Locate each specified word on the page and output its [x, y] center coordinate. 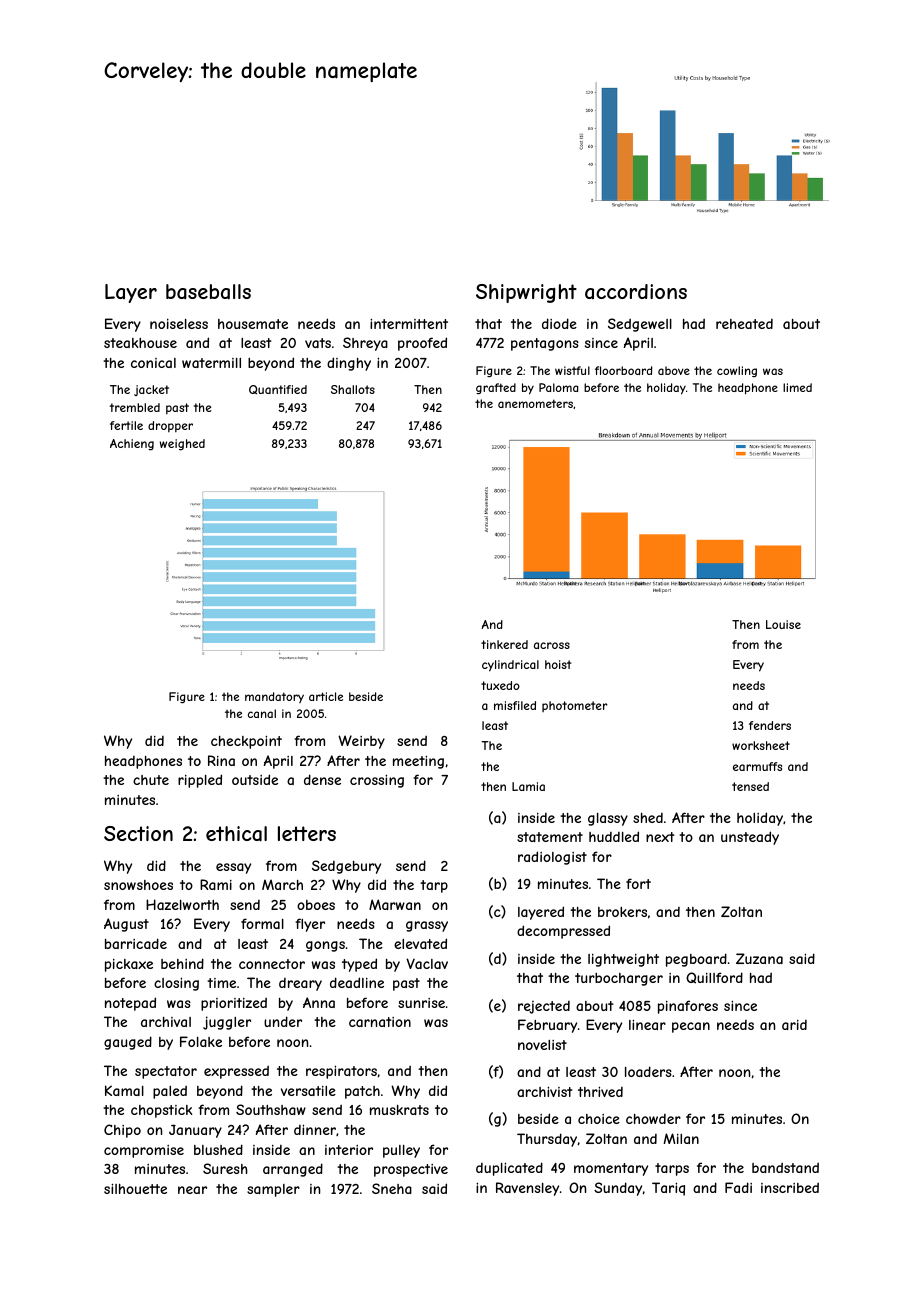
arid [794, 1025]
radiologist [552, 858]
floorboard [623, 370]
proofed [422, 344]
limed [797, 387]
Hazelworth [182, 904]
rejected [544, 1007]
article [326, 696]
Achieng [132, 445]
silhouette [135, 1188]
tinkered [504, 644]
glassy [608, 819]
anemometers [535, 403]
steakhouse [140, 343]
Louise [783, 624]
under [283, 1021]
